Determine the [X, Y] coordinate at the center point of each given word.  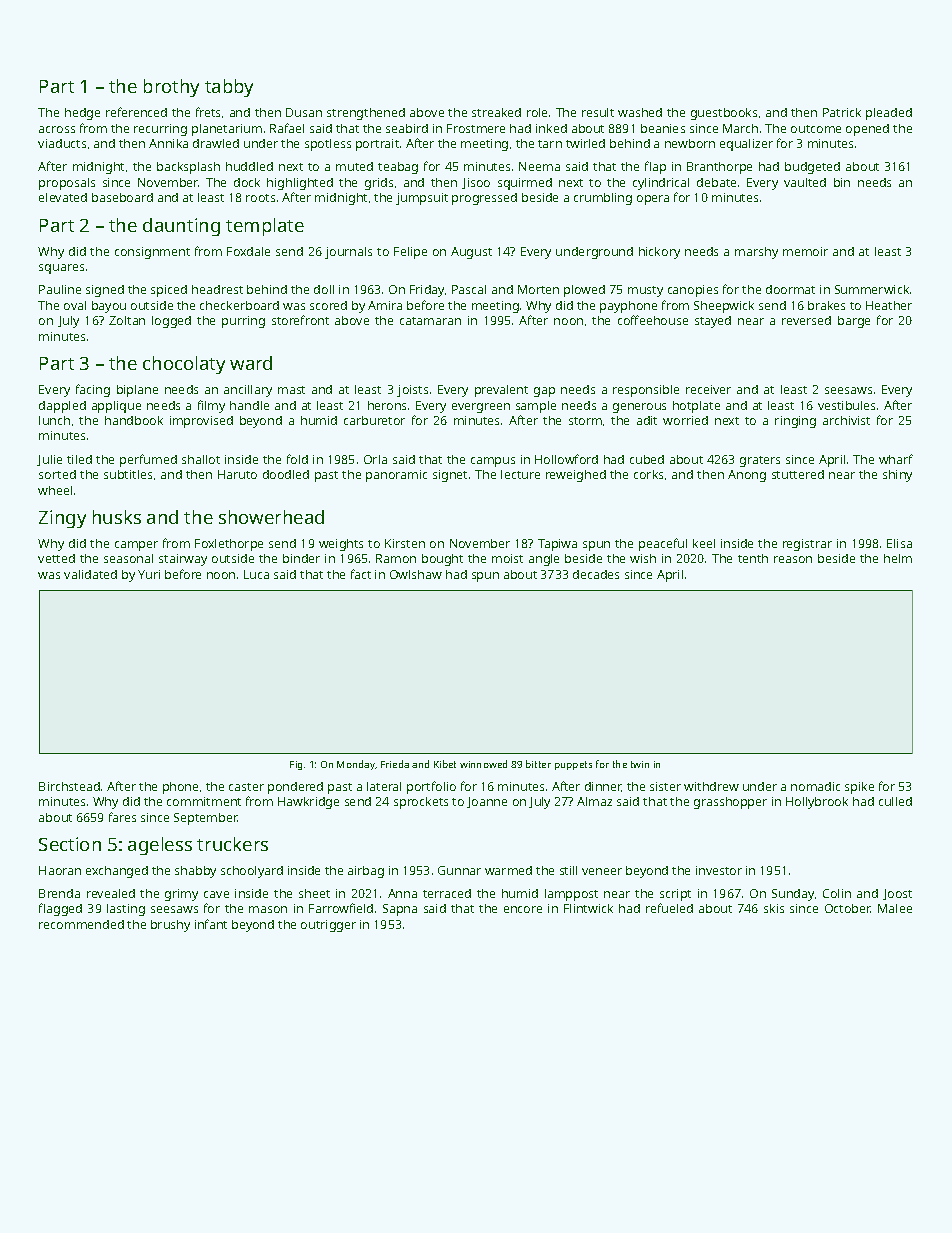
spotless [328, 145]
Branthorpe [719, 168]
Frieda [395, 764]
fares [122, 817]
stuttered [798, 474]
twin [640, 764]
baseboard [122, 197]
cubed [647, 459]
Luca [256, 574]
